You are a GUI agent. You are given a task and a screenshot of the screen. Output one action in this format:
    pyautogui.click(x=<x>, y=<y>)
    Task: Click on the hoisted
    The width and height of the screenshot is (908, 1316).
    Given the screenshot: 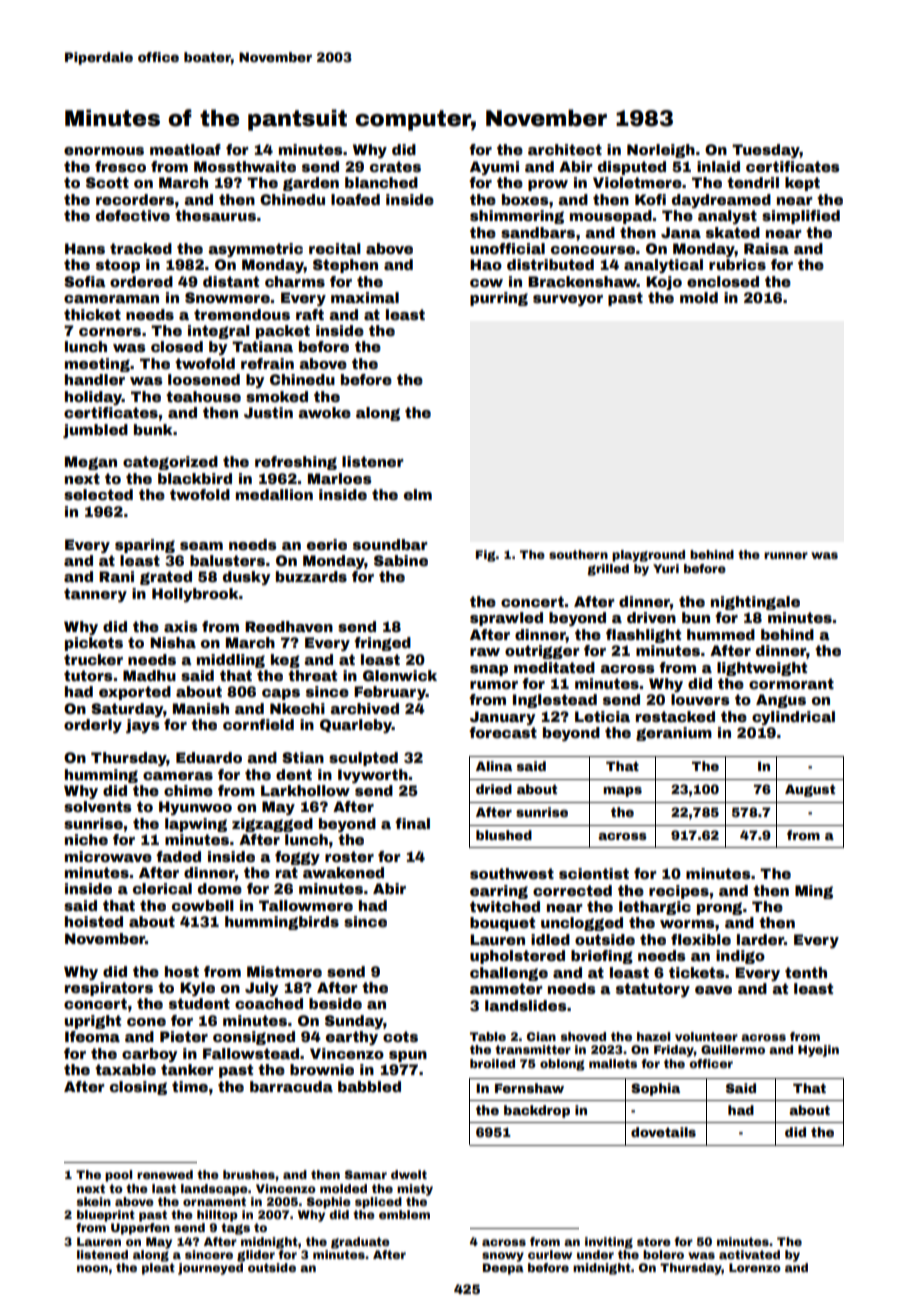 What is the action you would take?
    pyautogui.click(x=94, y=921)
